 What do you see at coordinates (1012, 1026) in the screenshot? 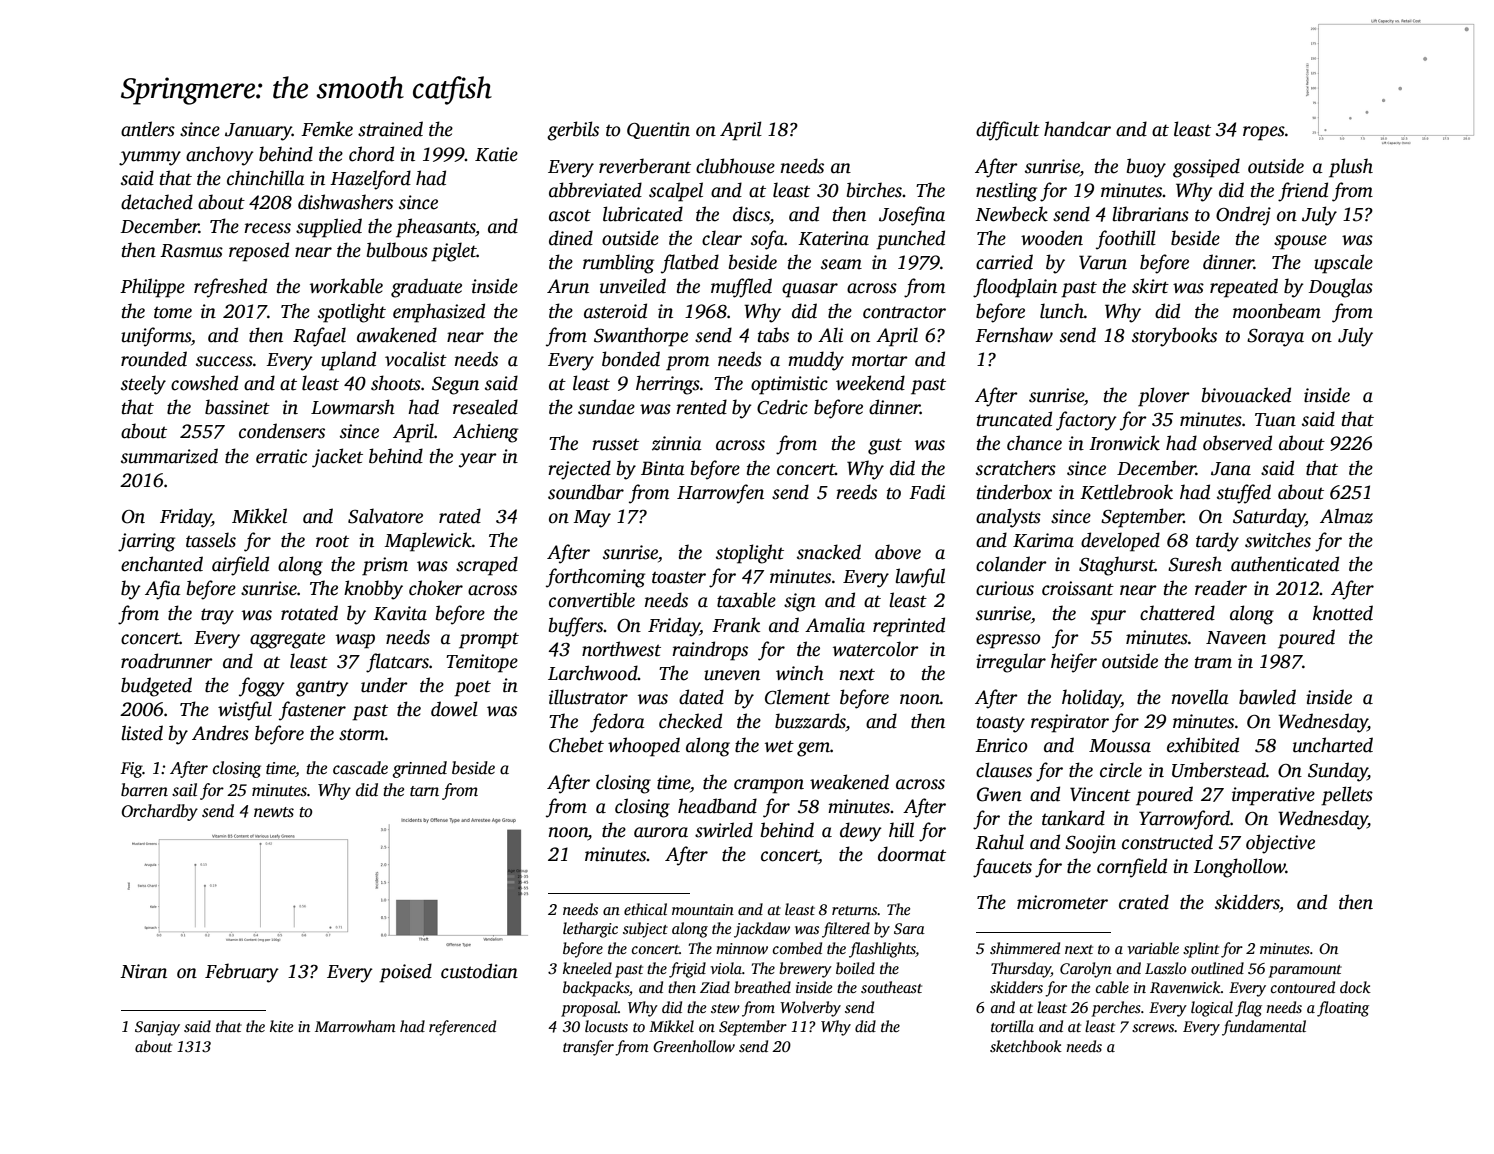
I see `tortilla` at bounding box center [1012, 1026].
